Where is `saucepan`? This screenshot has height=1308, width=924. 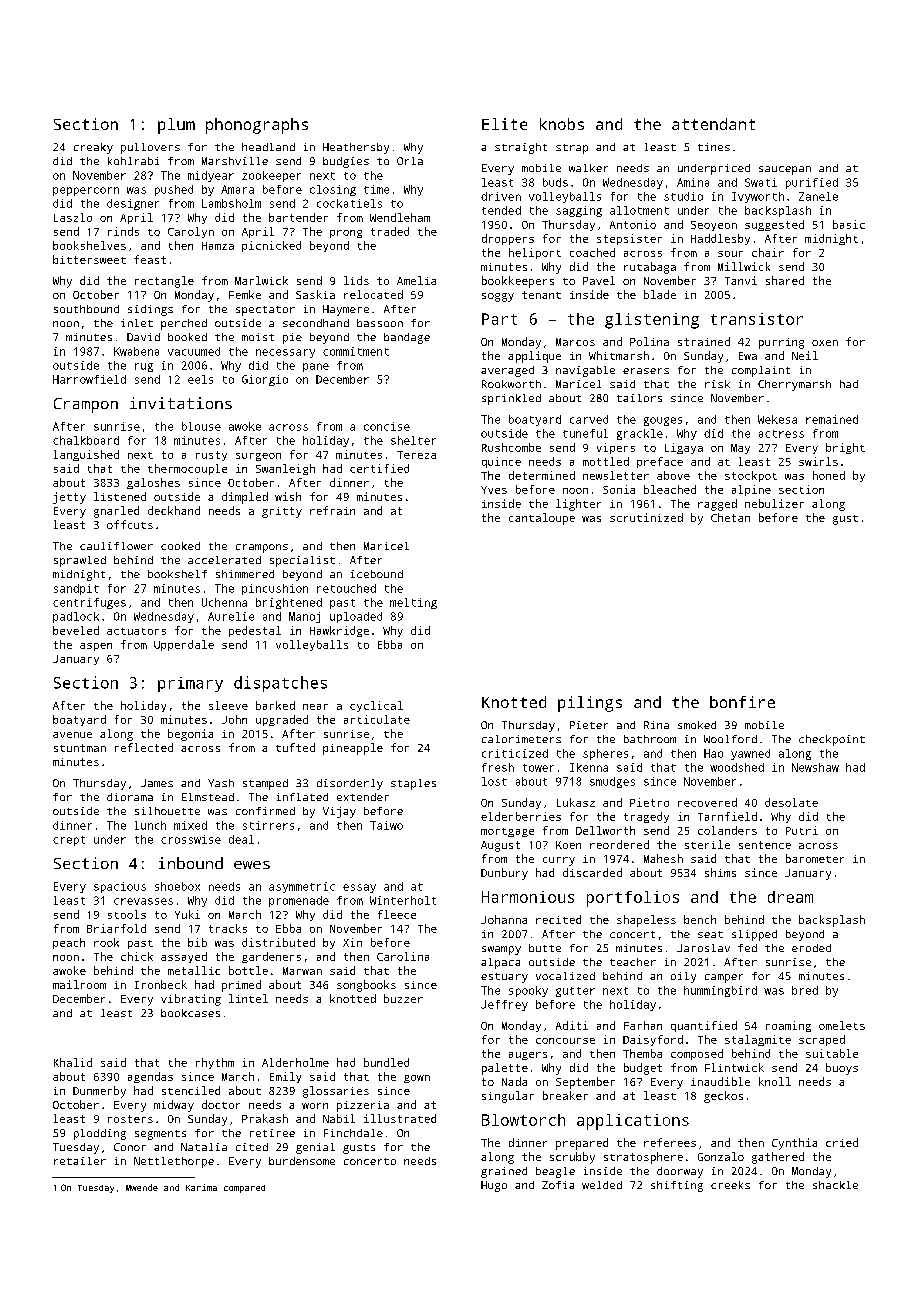
saucepan is located at coordinates (785, 170).
